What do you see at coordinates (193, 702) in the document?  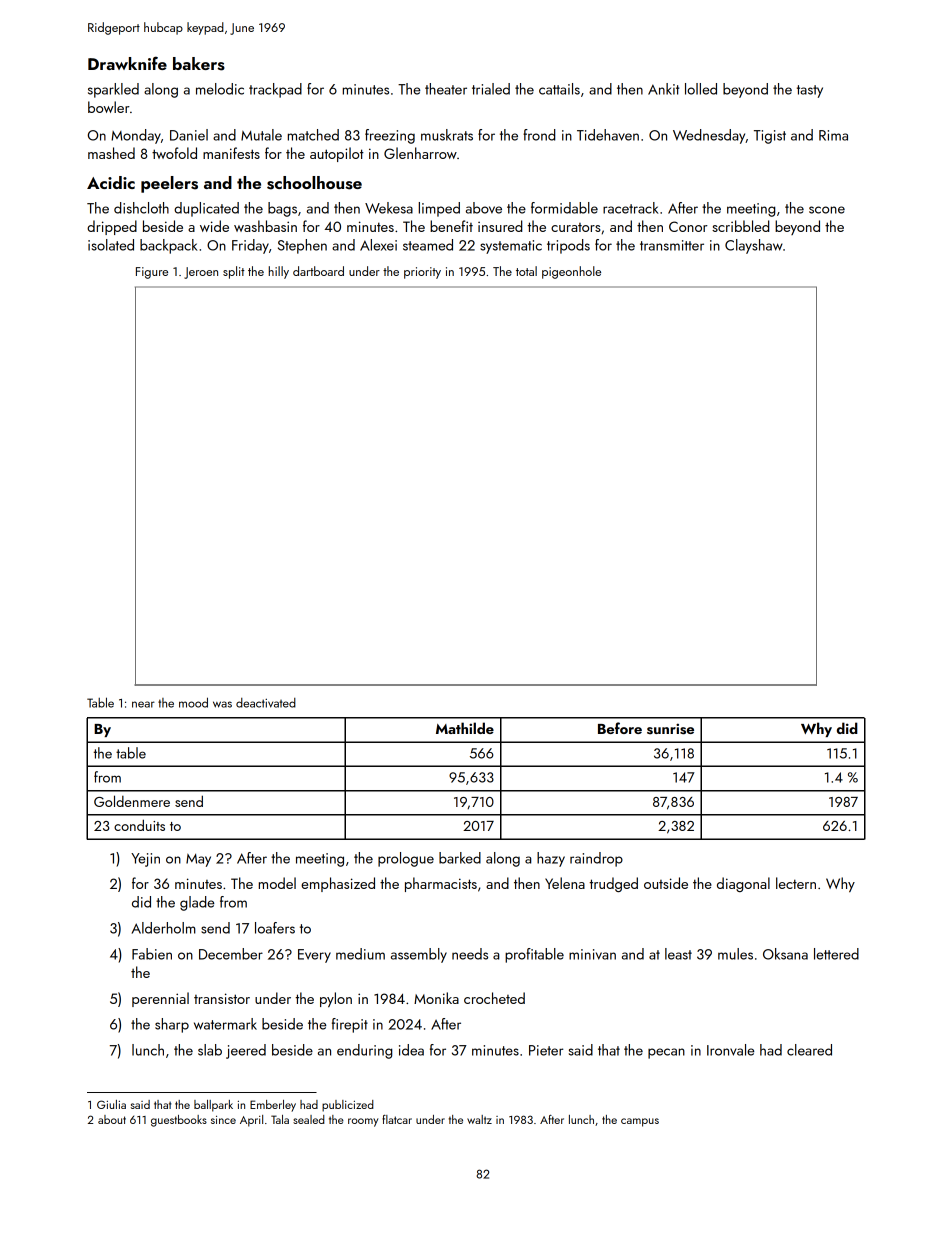 I see `mood` at bounding box center [193, 702].
